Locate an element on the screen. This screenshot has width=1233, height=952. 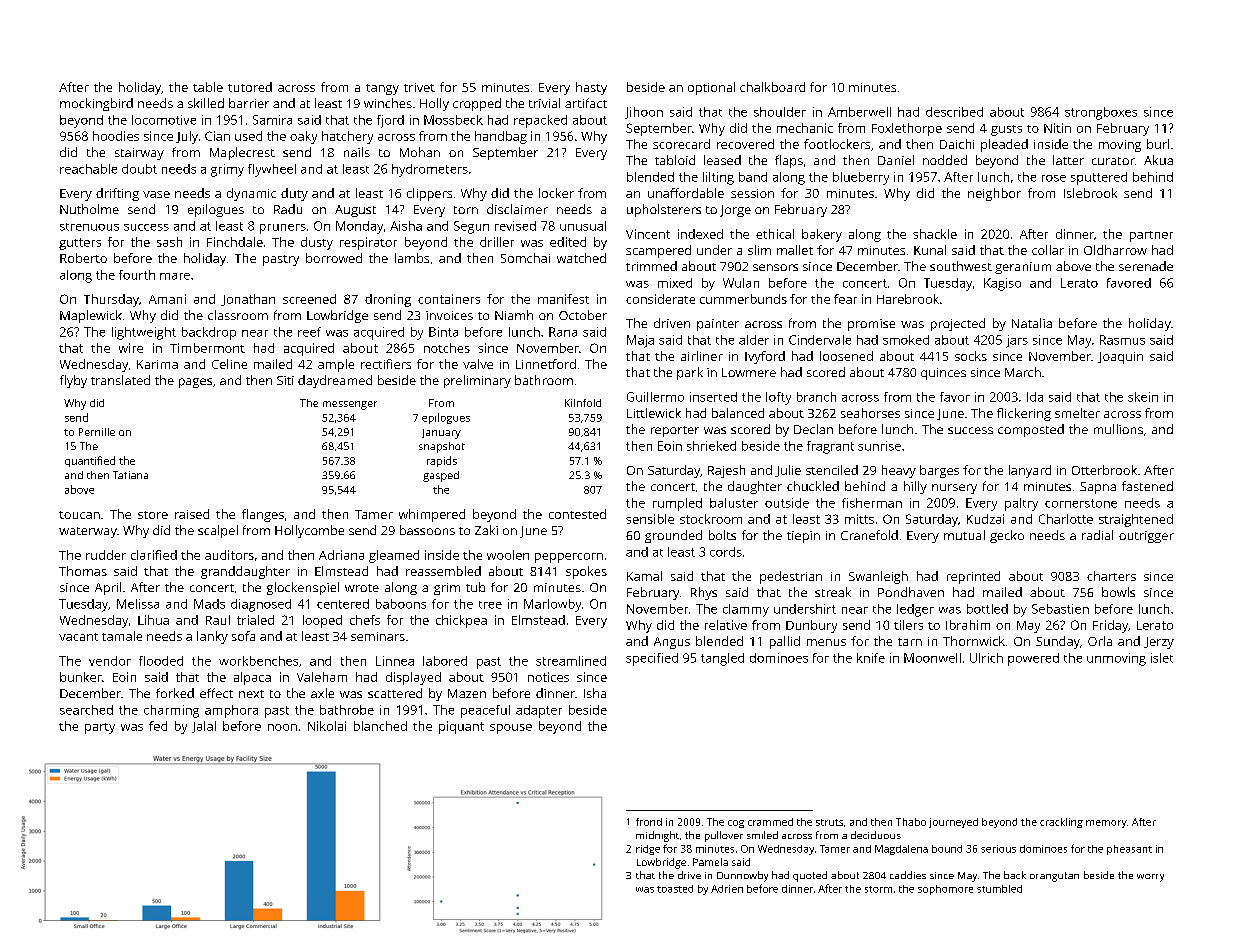
cummerbunds is located at coordinates (743, 299).
